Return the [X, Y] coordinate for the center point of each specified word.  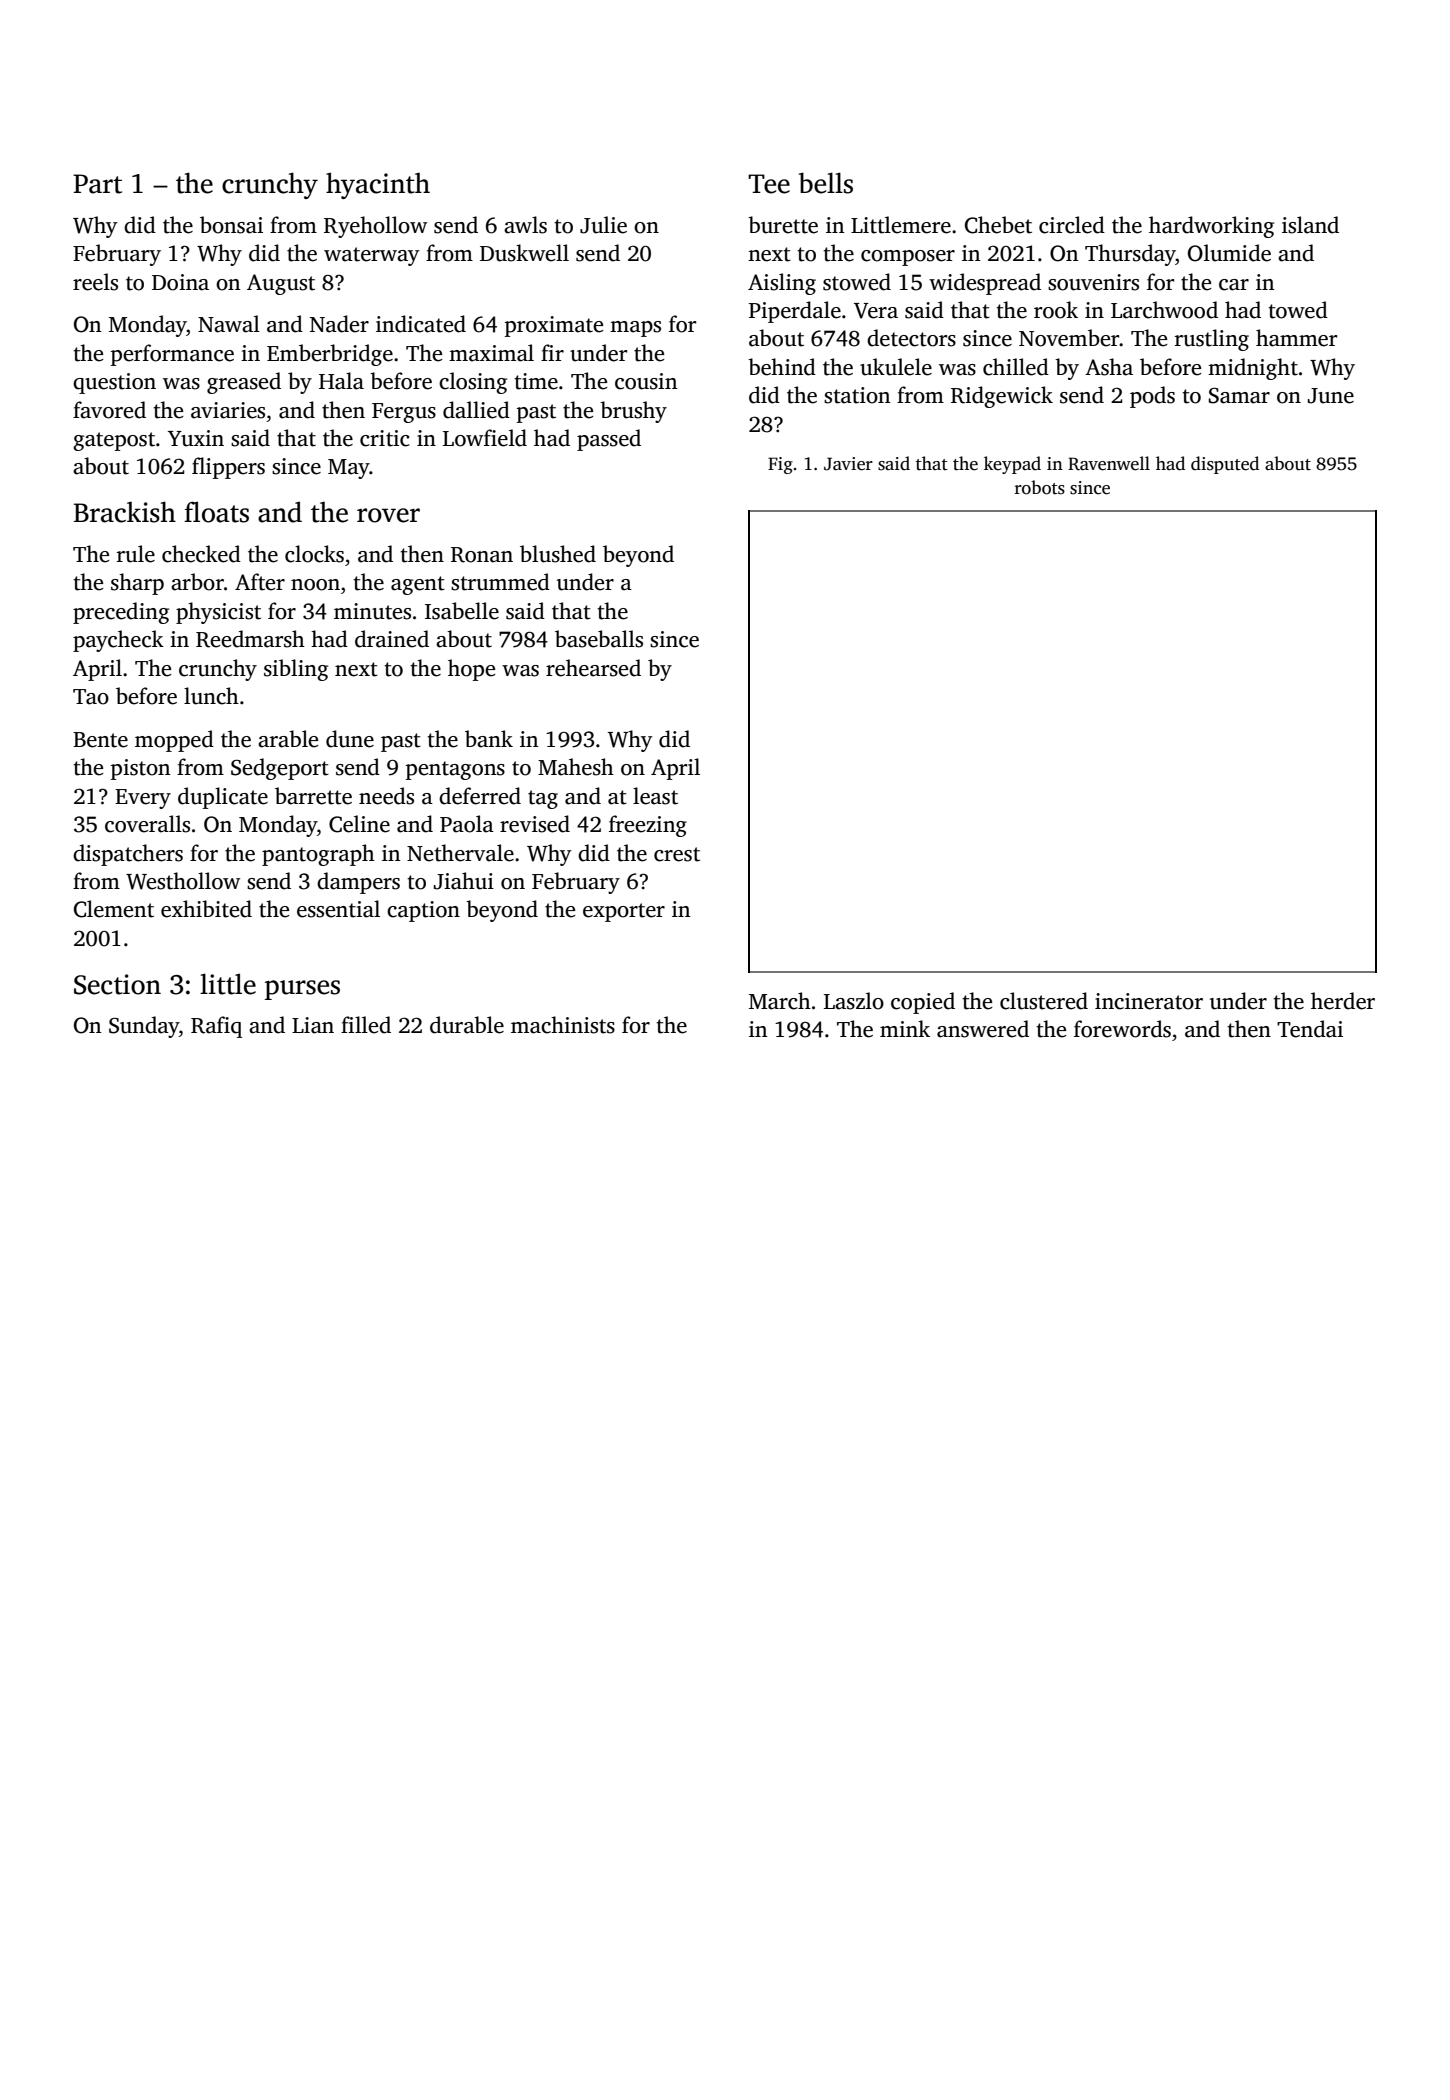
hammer [1296, 338]
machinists [563, 1025]
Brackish [125, 512]
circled [1072, 225]
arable [288, 739]
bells [826, 183]
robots [1040, 487]
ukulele [896, 367]
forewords [1122, 1029]
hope [471, 670]
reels [95, 282]
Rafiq [216, 1027]
